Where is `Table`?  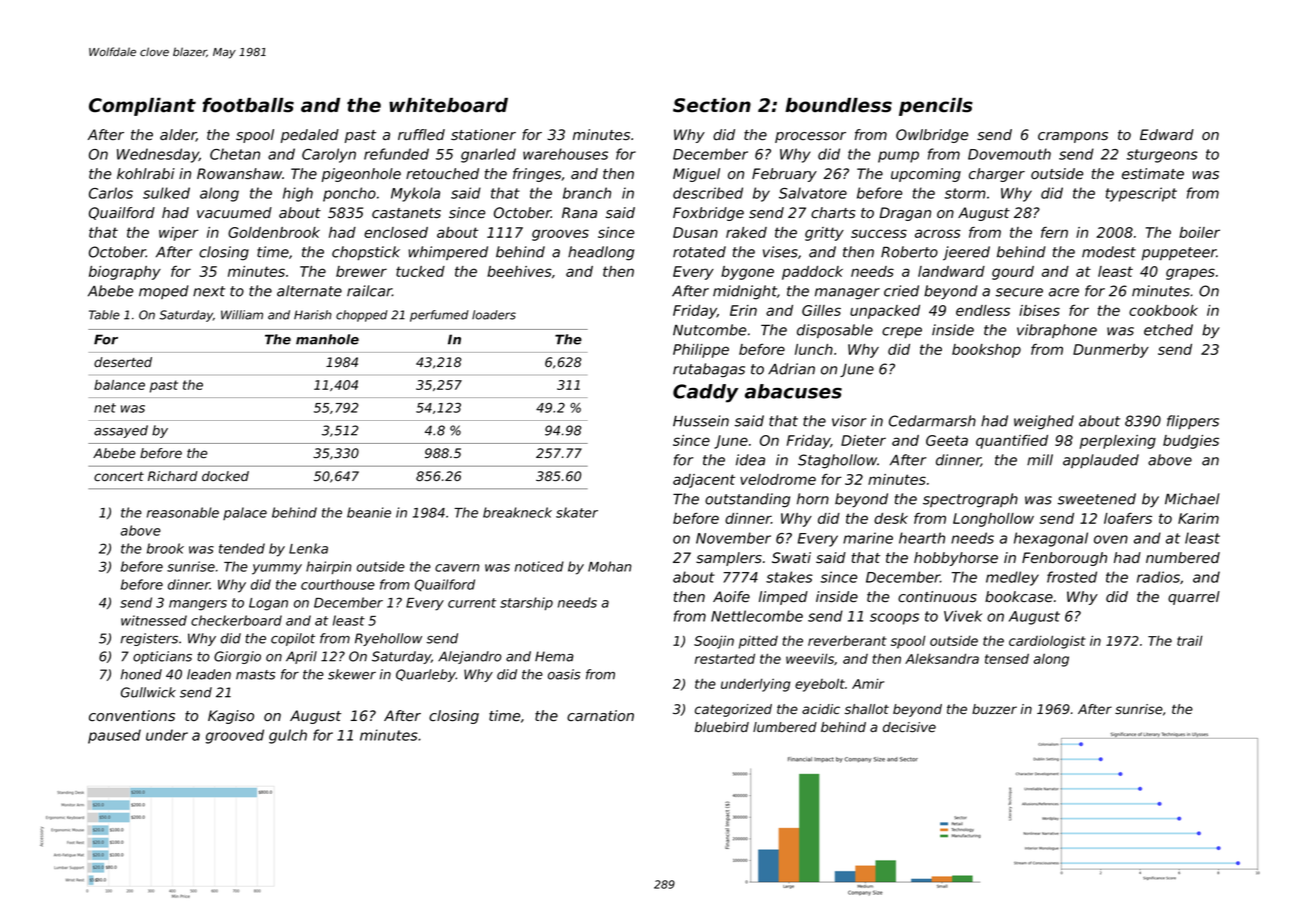
Table is located at coordinates (104, 315).
